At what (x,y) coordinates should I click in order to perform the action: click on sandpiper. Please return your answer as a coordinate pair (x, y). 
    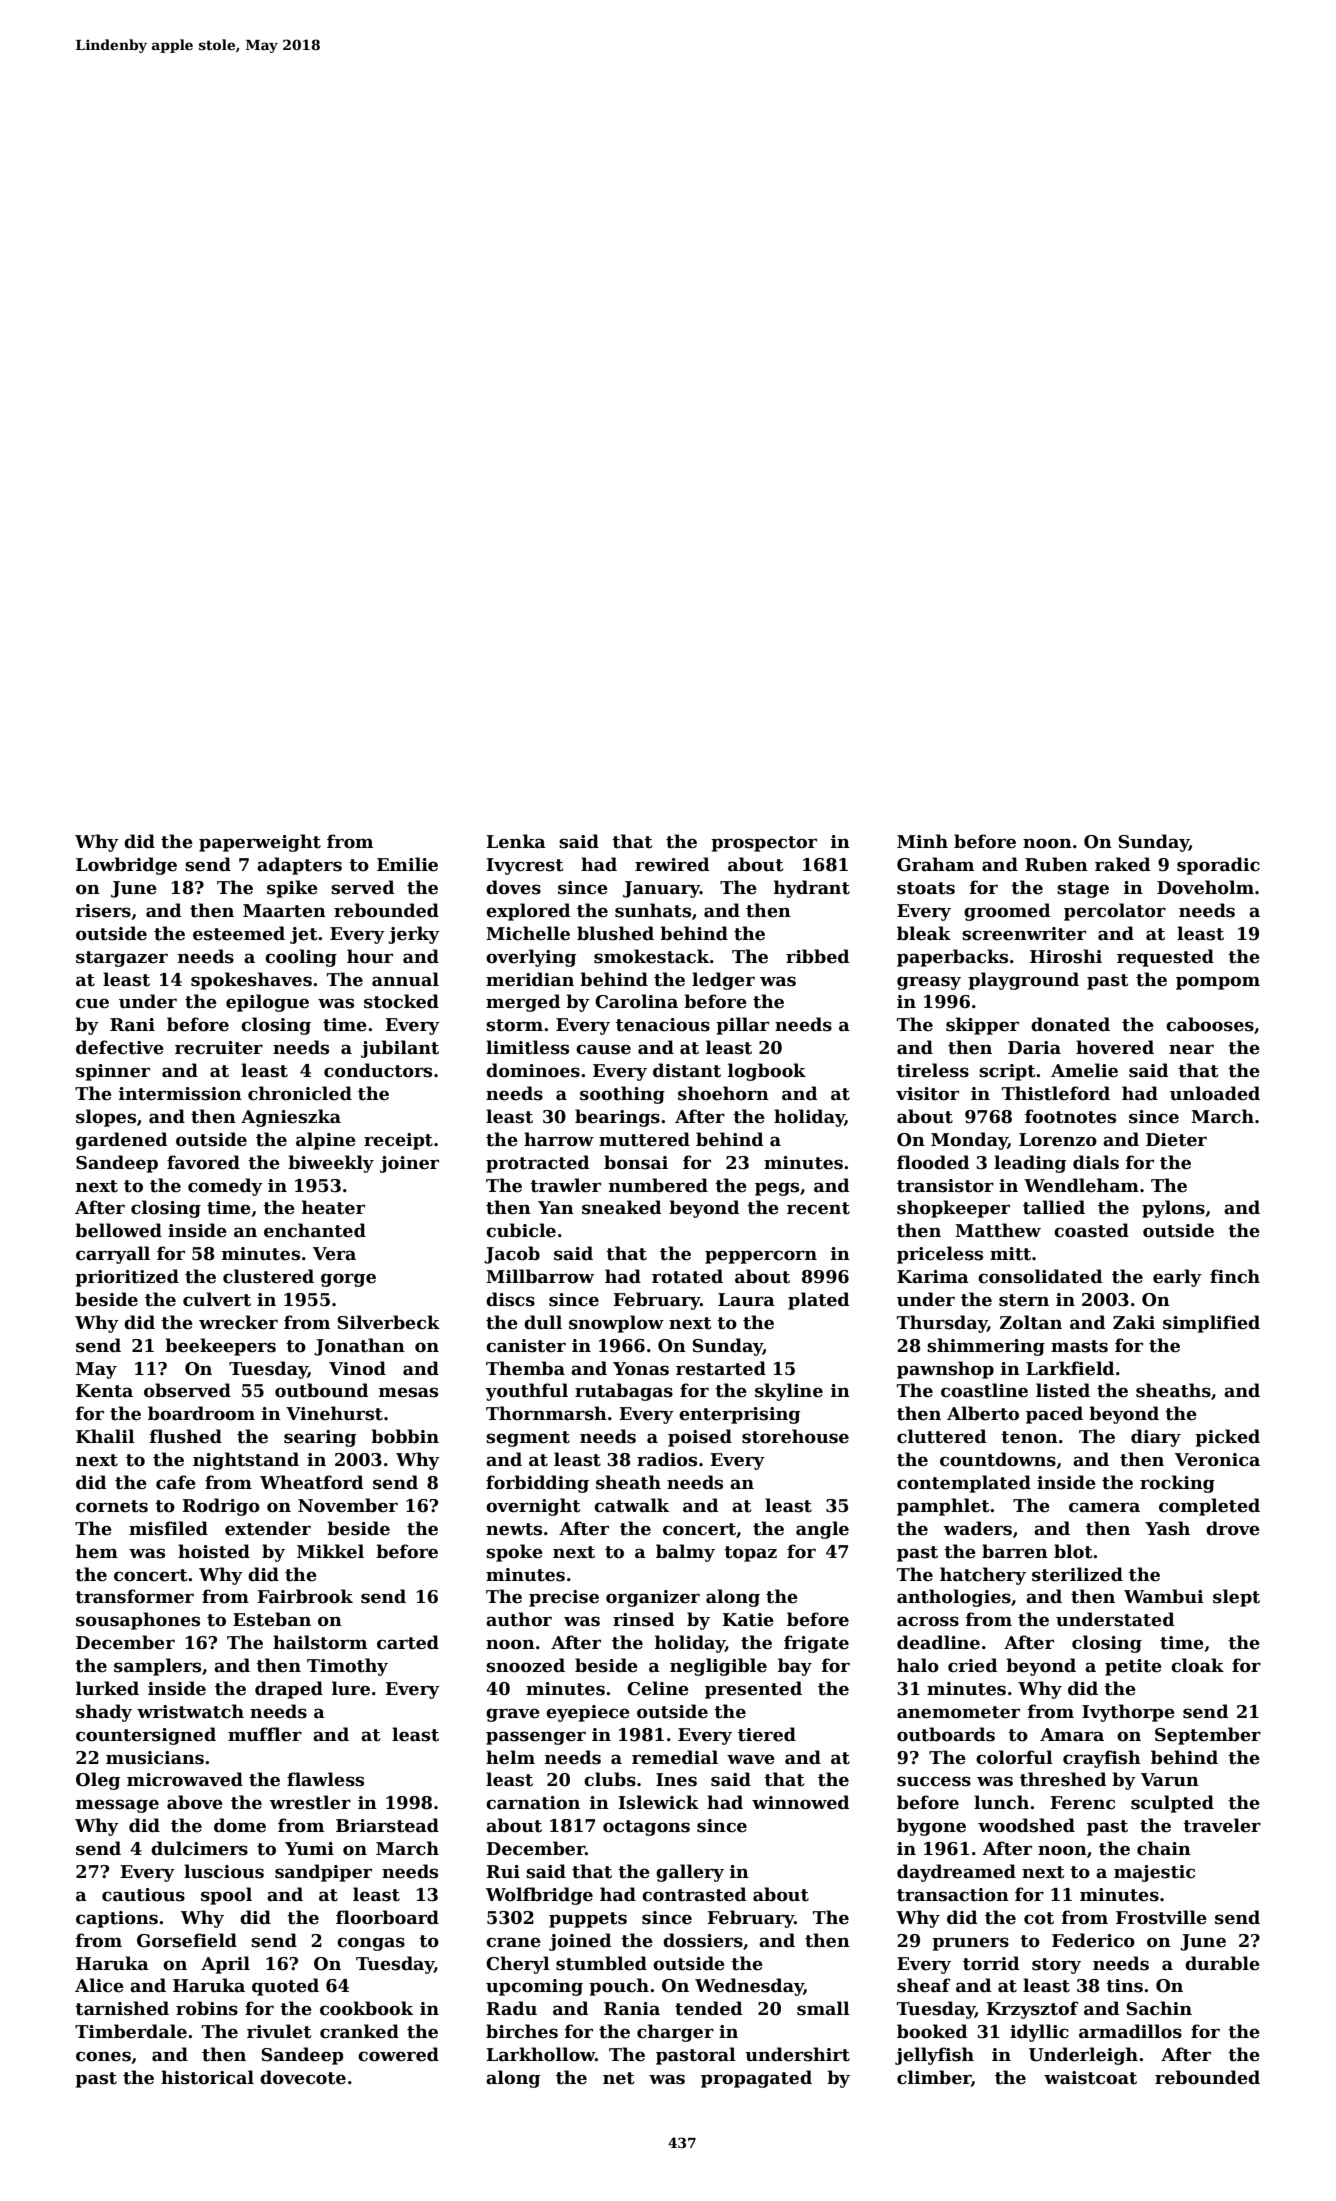
    Looking at the image, I should click on (323, 1873).
